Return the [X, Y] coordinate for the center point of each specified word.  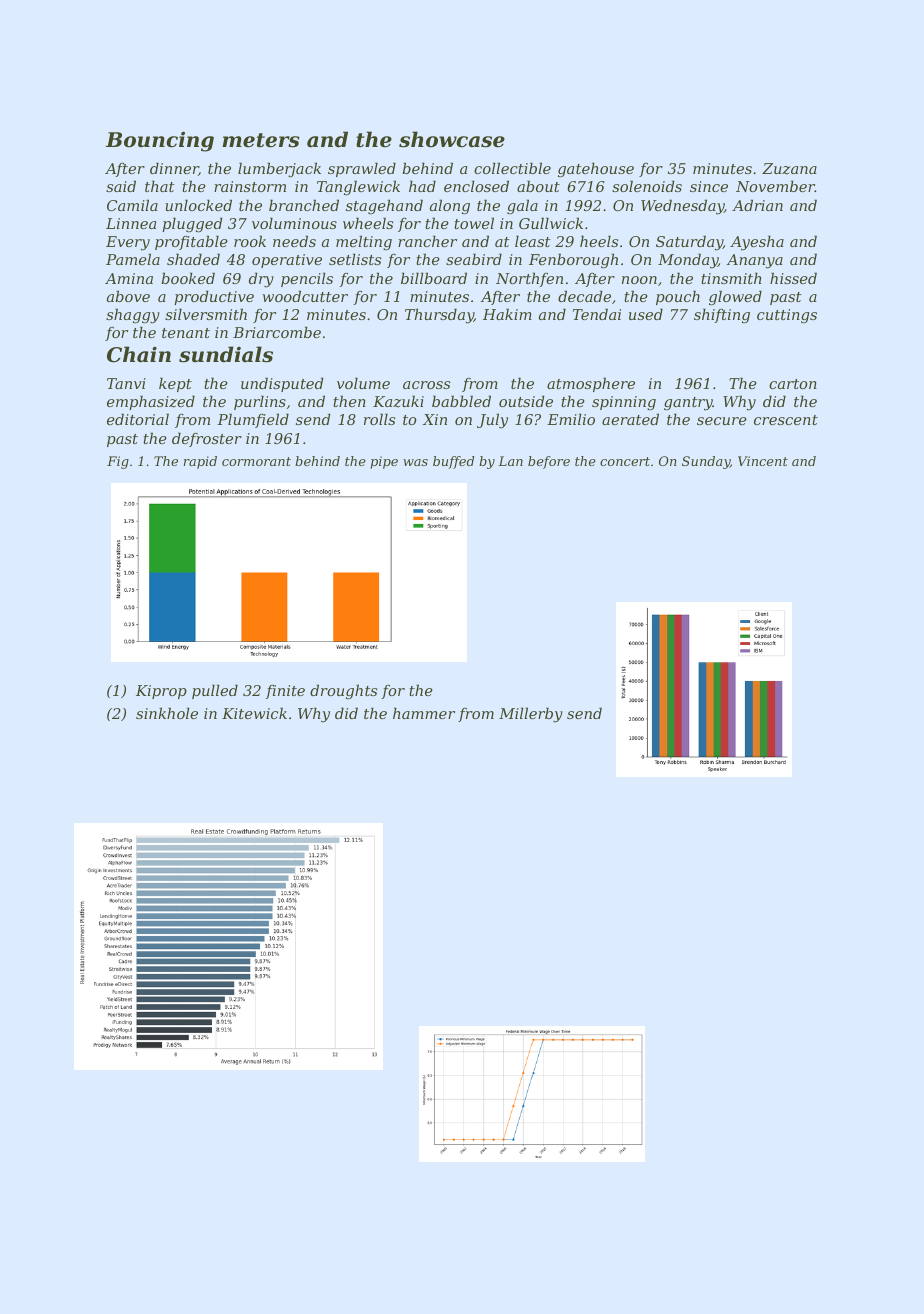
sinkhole [167, 713]
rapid [200, 462]
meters [261, 140]
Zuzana [789, 169]
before [549, 462]
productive [214, 297]
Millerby [531, 715]
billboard [434, 278]
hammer [424, 713]
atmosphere [591, 384]
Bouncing [160, 141]
